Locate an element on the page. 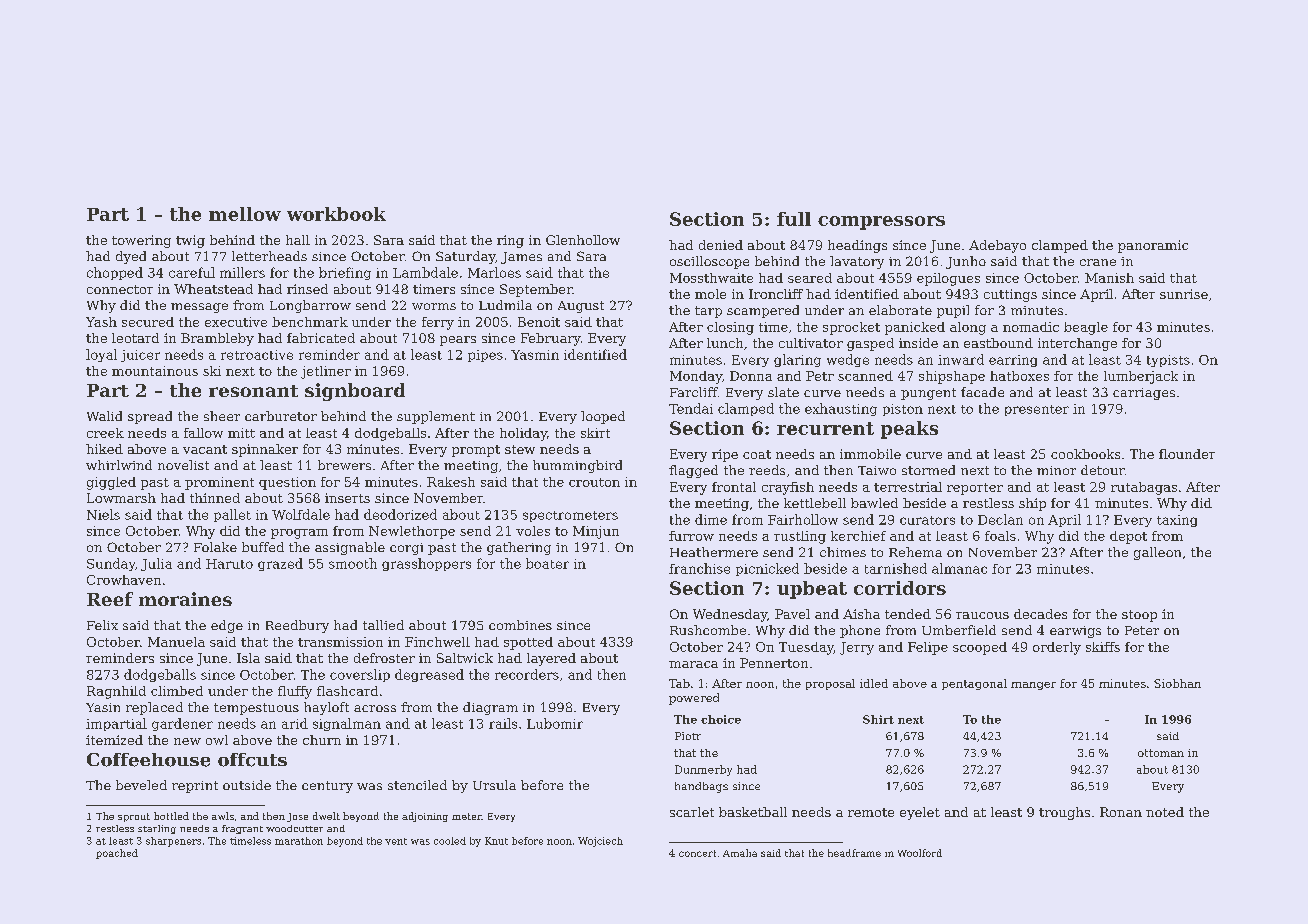  mellow is located at coordinates (245, 214).
